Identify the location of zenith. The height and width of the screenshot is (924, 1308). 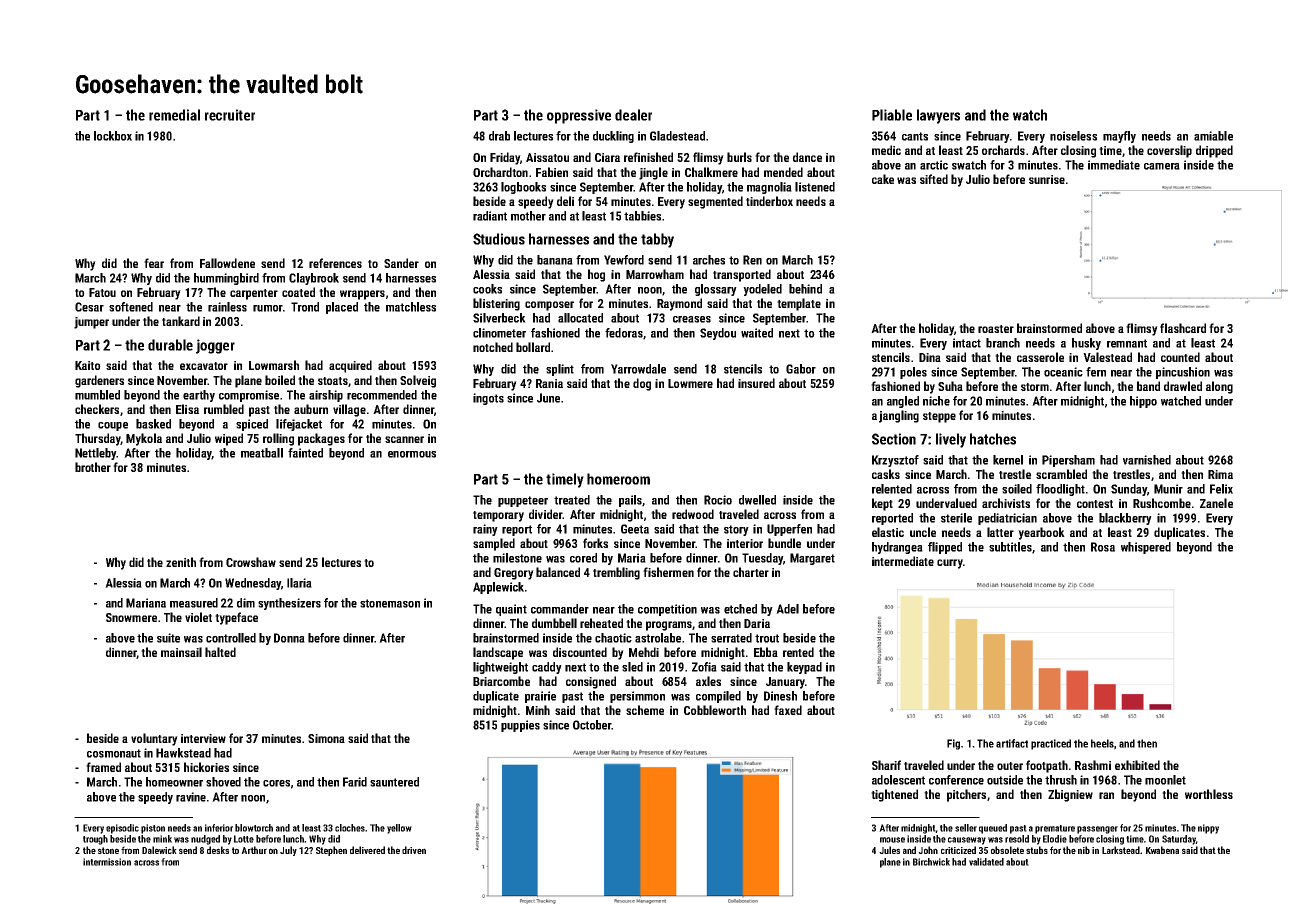
(181, 562).
